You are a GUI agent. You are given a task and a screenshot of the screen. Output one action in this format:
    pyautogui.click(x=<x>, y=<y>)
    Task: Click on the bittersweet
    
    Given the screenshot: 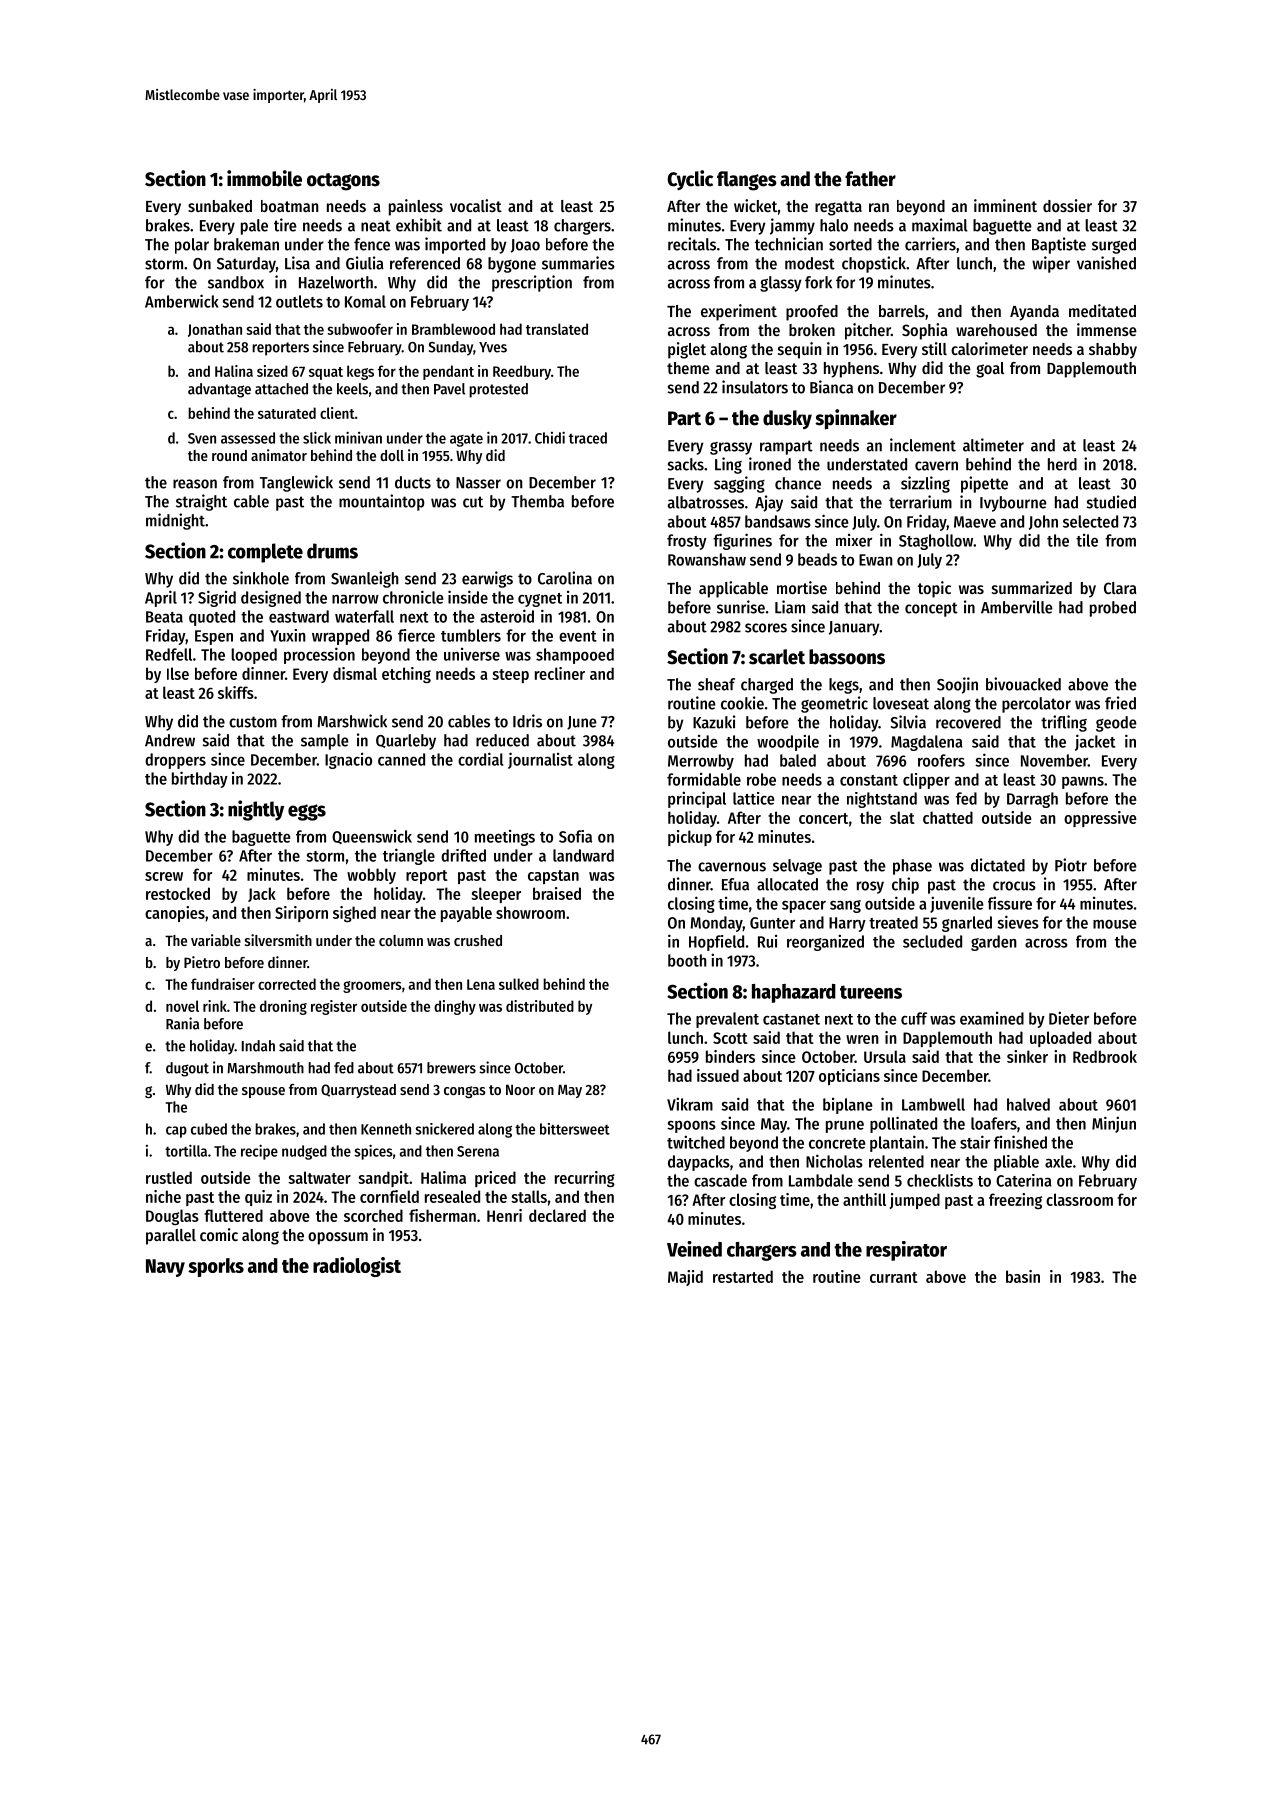 What is the action you would take?
    pyautogui.click(x=575, y=1129)
